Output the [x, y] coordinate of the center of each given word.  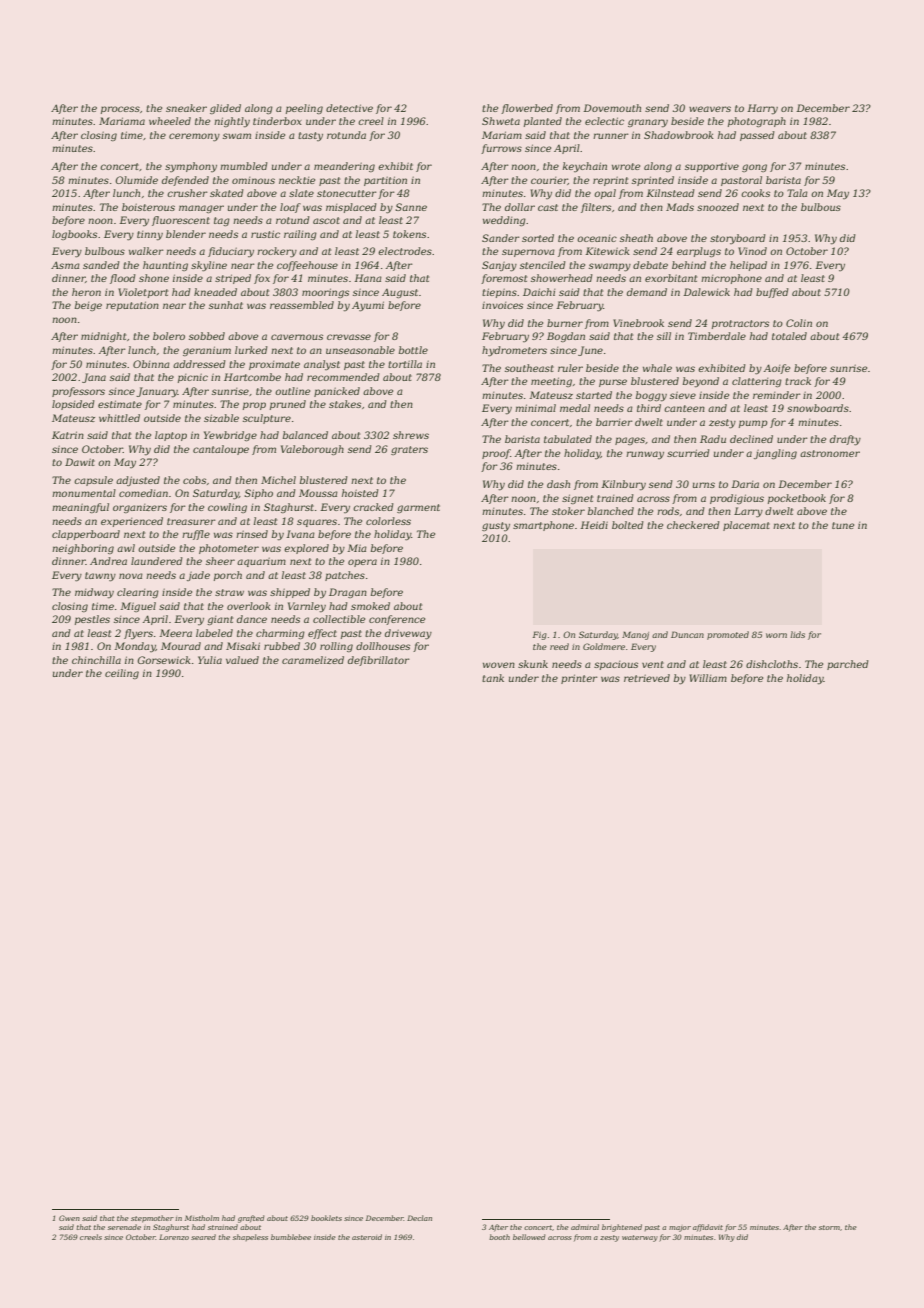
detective [349, 108]
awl [126, 548]
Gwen [69, 1218]
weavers [710, 109]
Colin [799, 323]
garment [418, 508]
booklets [326, 1218]
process [120, 110]
